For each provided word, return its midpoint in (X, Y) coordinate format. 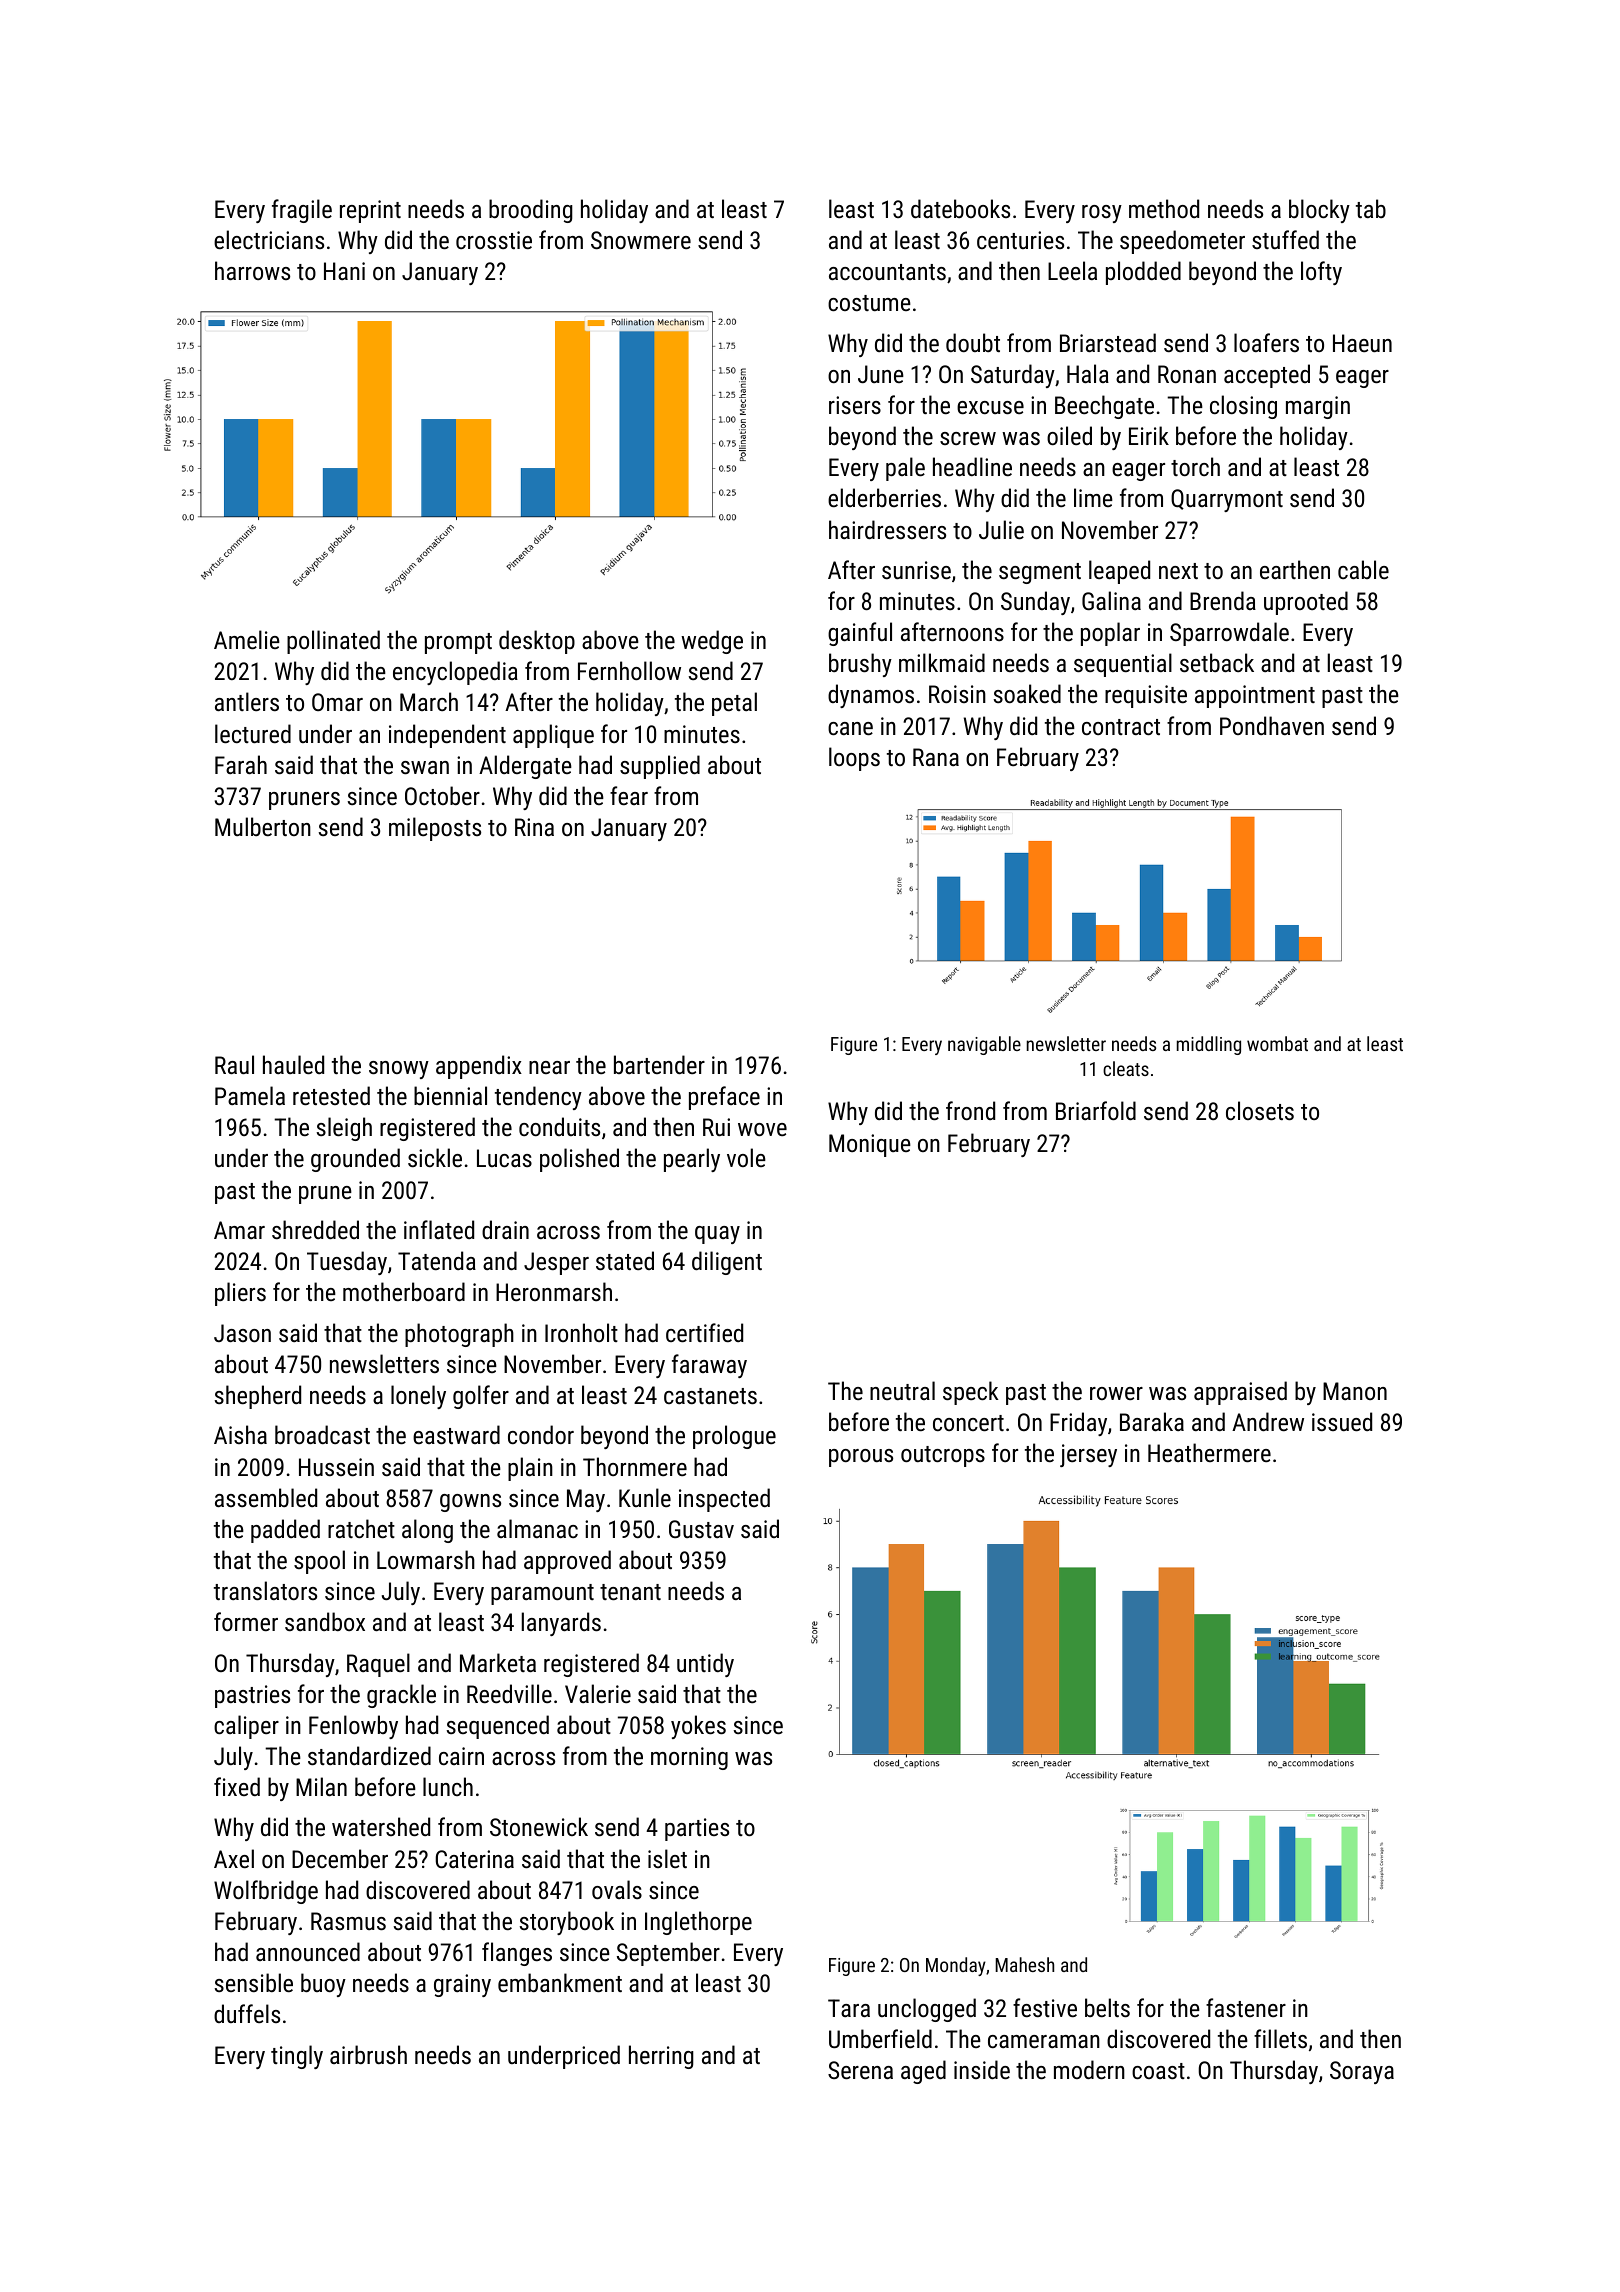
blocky (1319, 211)
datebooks (960, 208)
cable (1363, 569)
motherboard (404, 1291)
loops (854, 759)
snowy (399, 1070)
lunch (448, 1786)
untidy (705, 1665)
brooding (531, 211)
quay (717, 1235)
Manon (1355, 1391)
